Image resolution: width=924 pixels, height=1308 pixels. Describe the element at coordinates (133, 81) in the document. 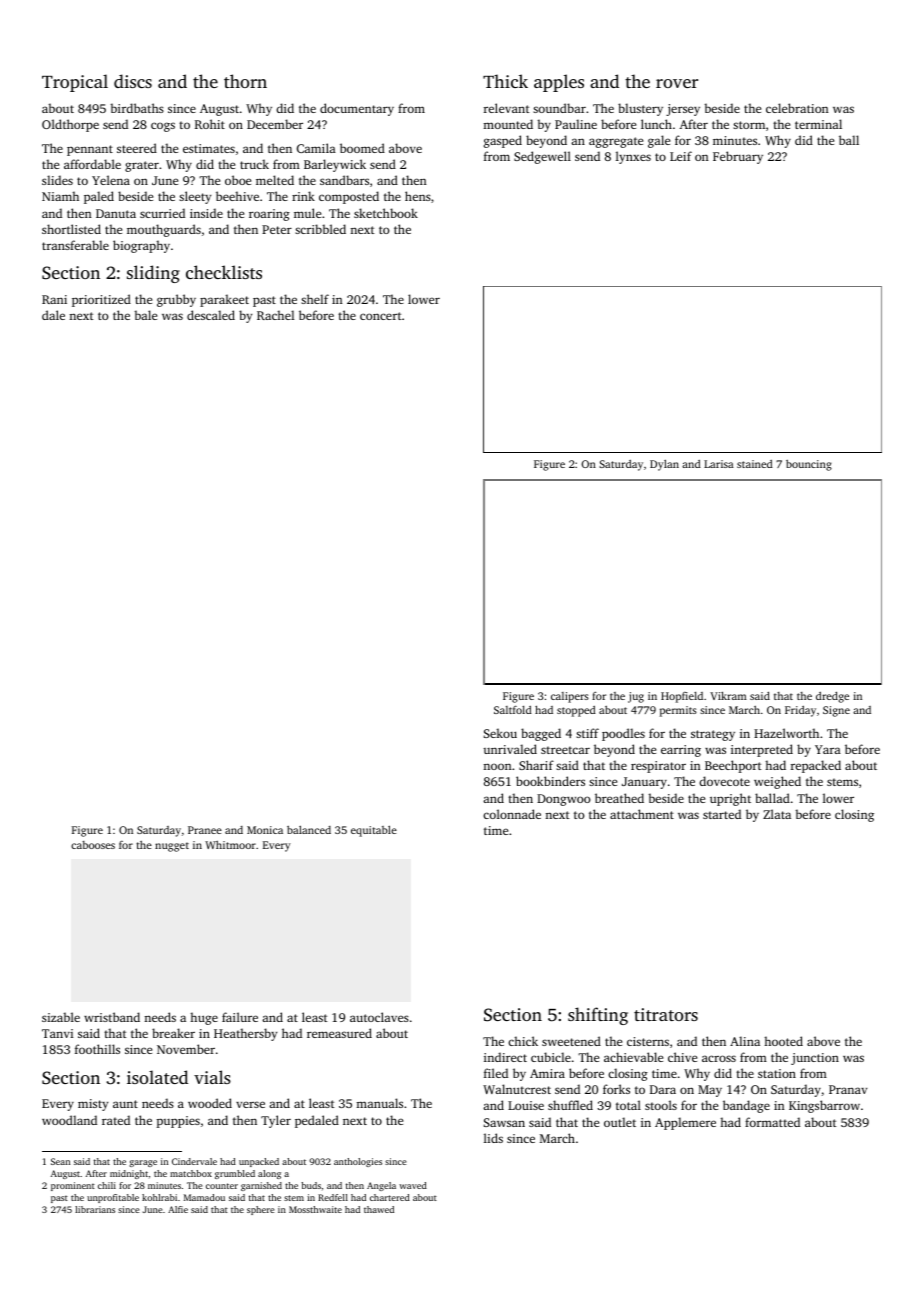

I see `discs` at that location.
